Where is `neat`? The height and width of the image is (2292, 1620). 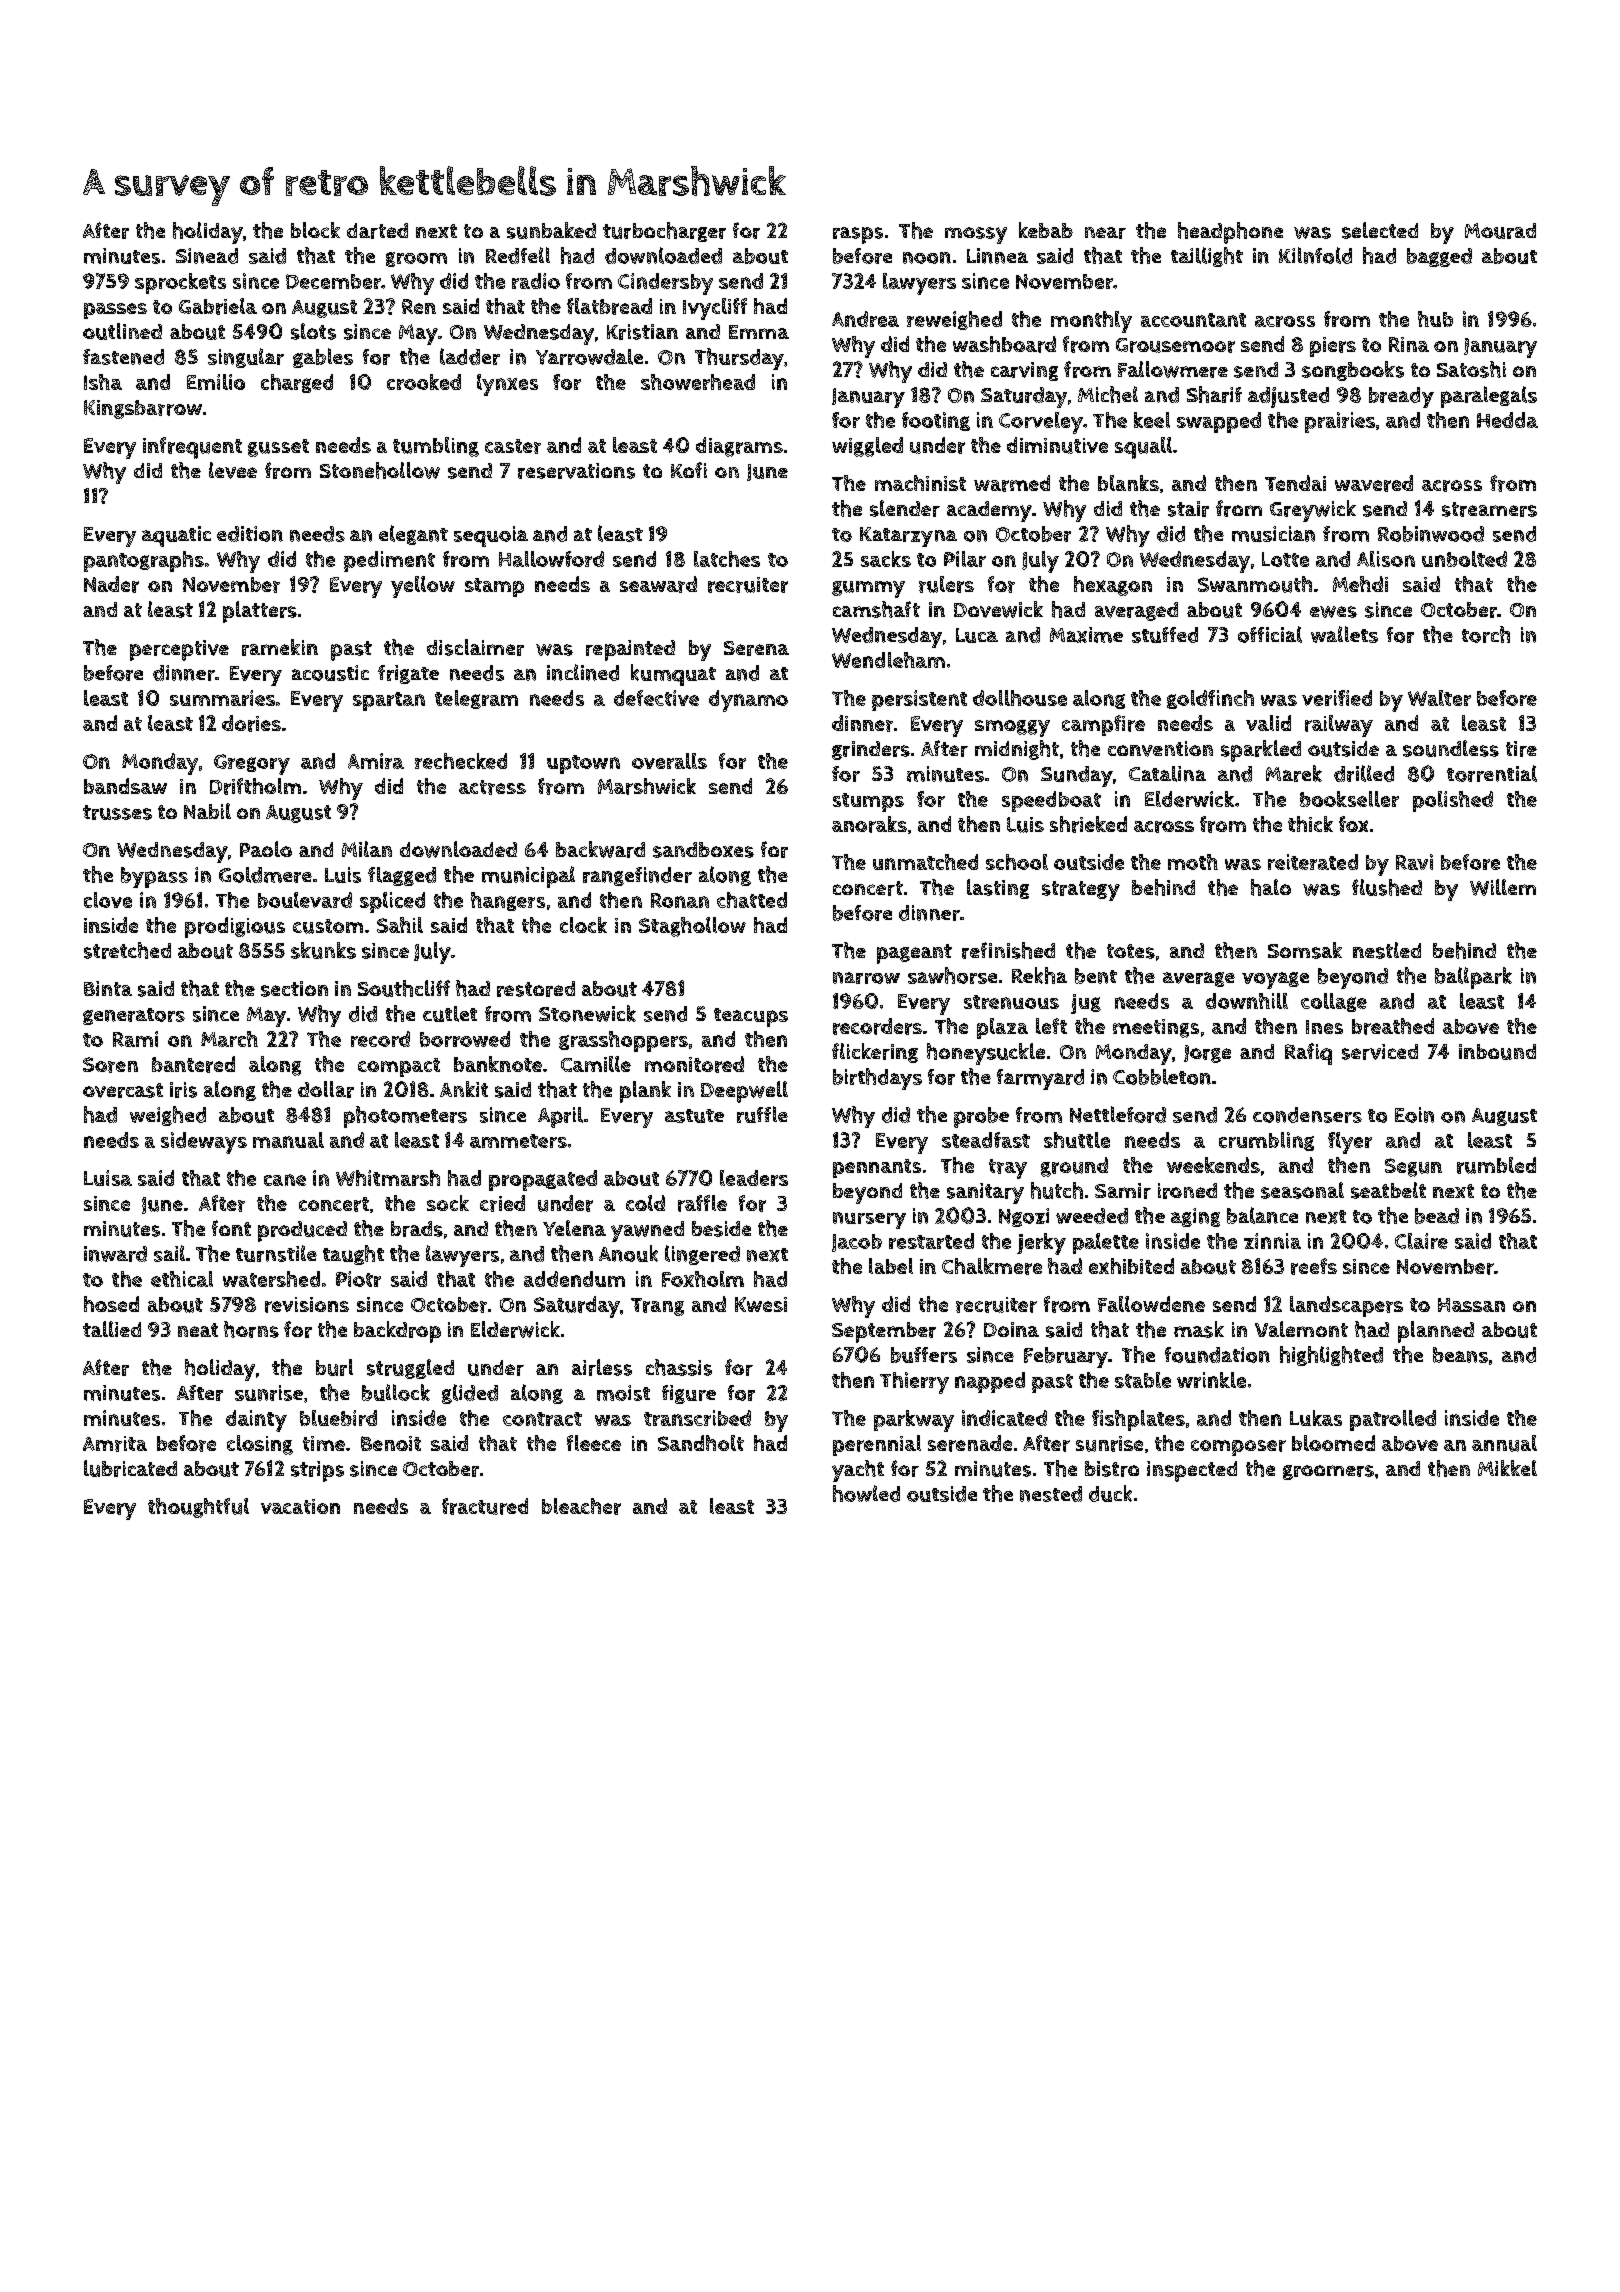 neat is located at coordinates (198, 1330).
